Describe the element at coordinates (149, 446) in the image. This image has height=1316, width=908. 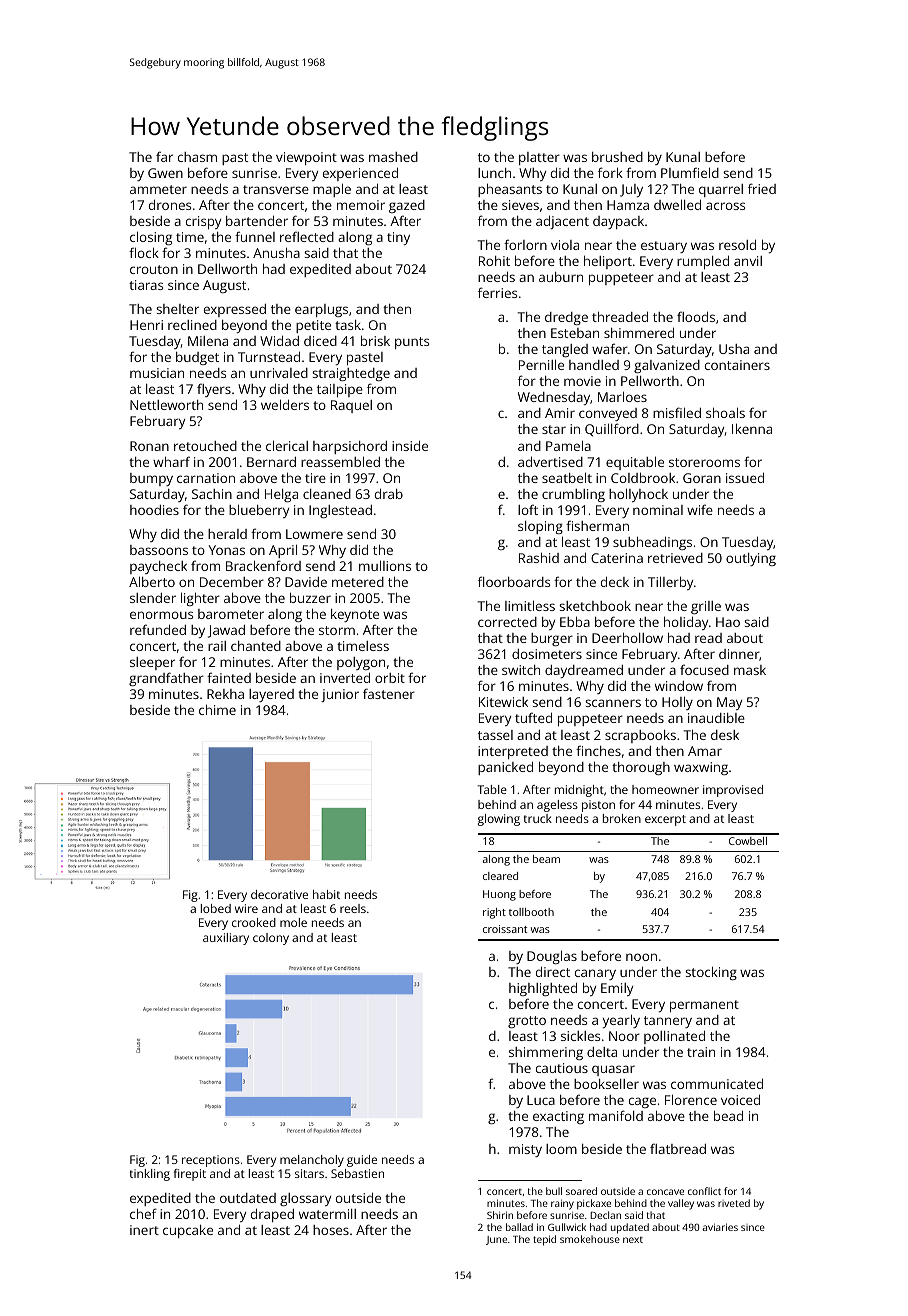
I see `Ronan` at that location.
